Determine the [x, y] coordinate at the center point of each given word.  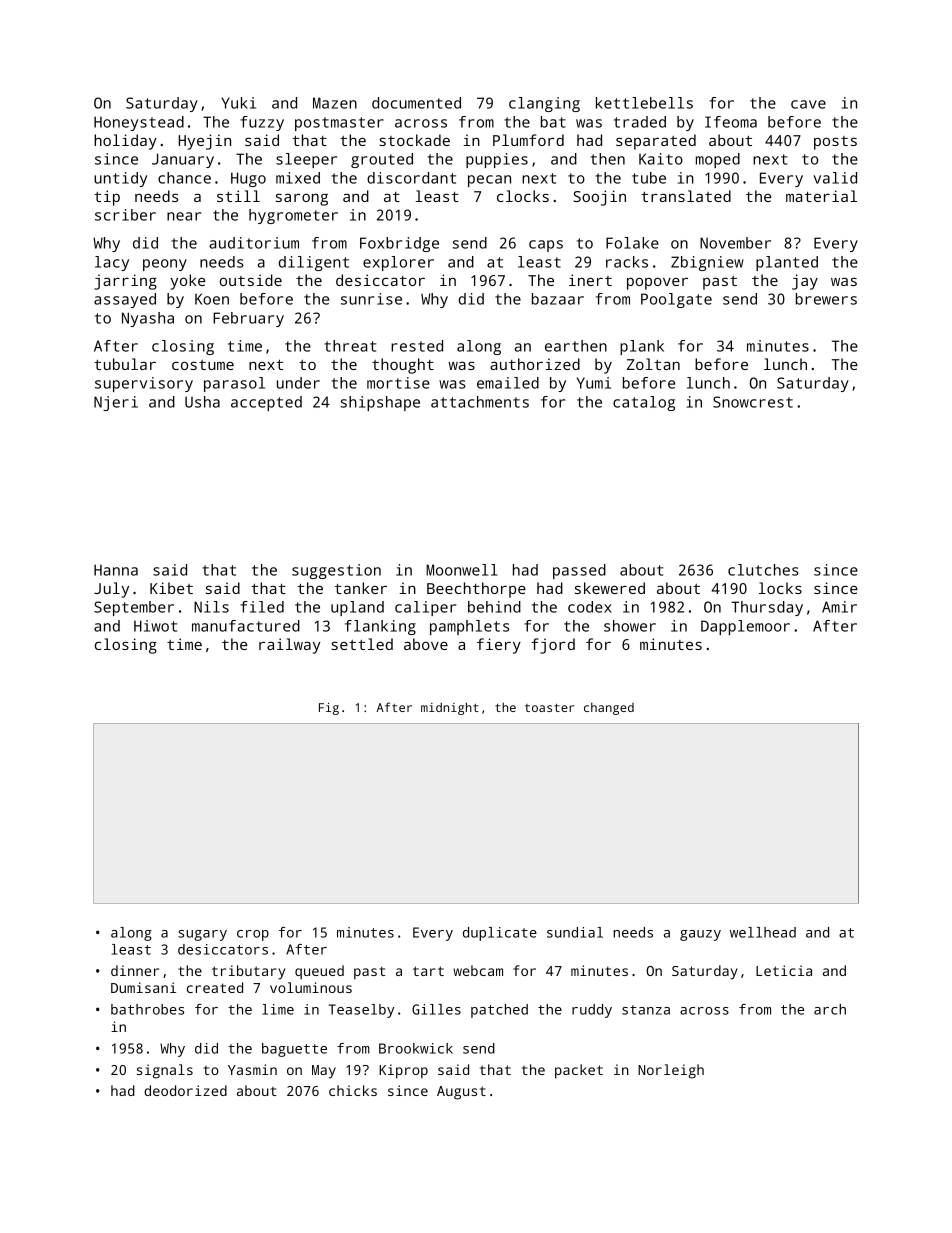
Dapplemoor [745, 627]
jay [805, 282]
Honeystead [139, 123]
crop [253, 935]
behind [494, 607]
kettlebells [644, 103]
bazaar [558, 299]
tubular [125, 364]
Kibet [171, 588]
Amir [839, 607]
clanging [544, 104]
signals [165, 1071]
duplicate [500, 934]
